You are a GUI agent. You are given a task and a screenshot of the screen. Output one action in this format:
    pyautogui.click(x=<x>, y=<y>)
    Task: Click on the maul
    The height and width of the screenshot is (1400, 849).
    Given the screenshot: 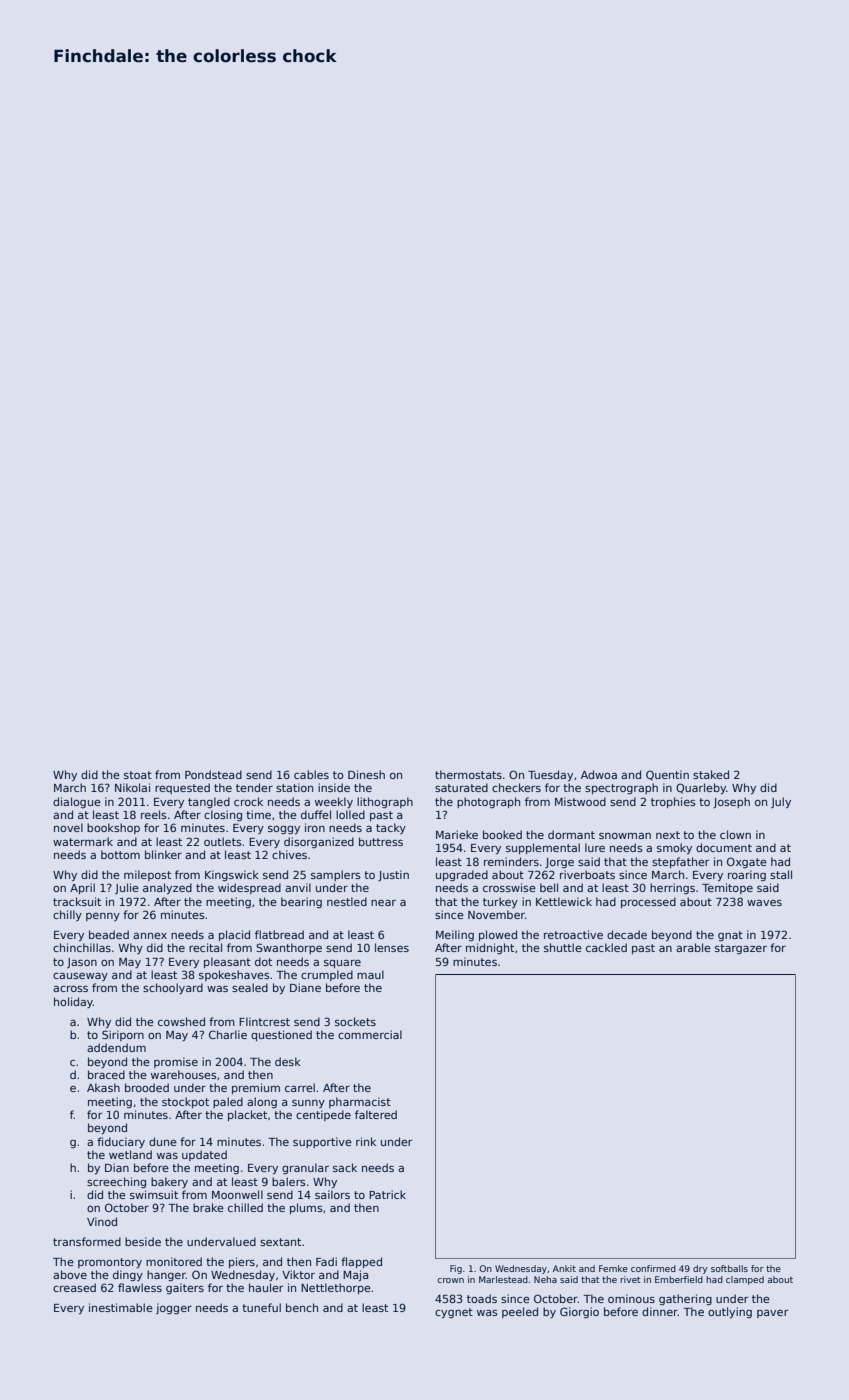 What is the action you would take?
    pyautogui.click(x=370, y=974)
